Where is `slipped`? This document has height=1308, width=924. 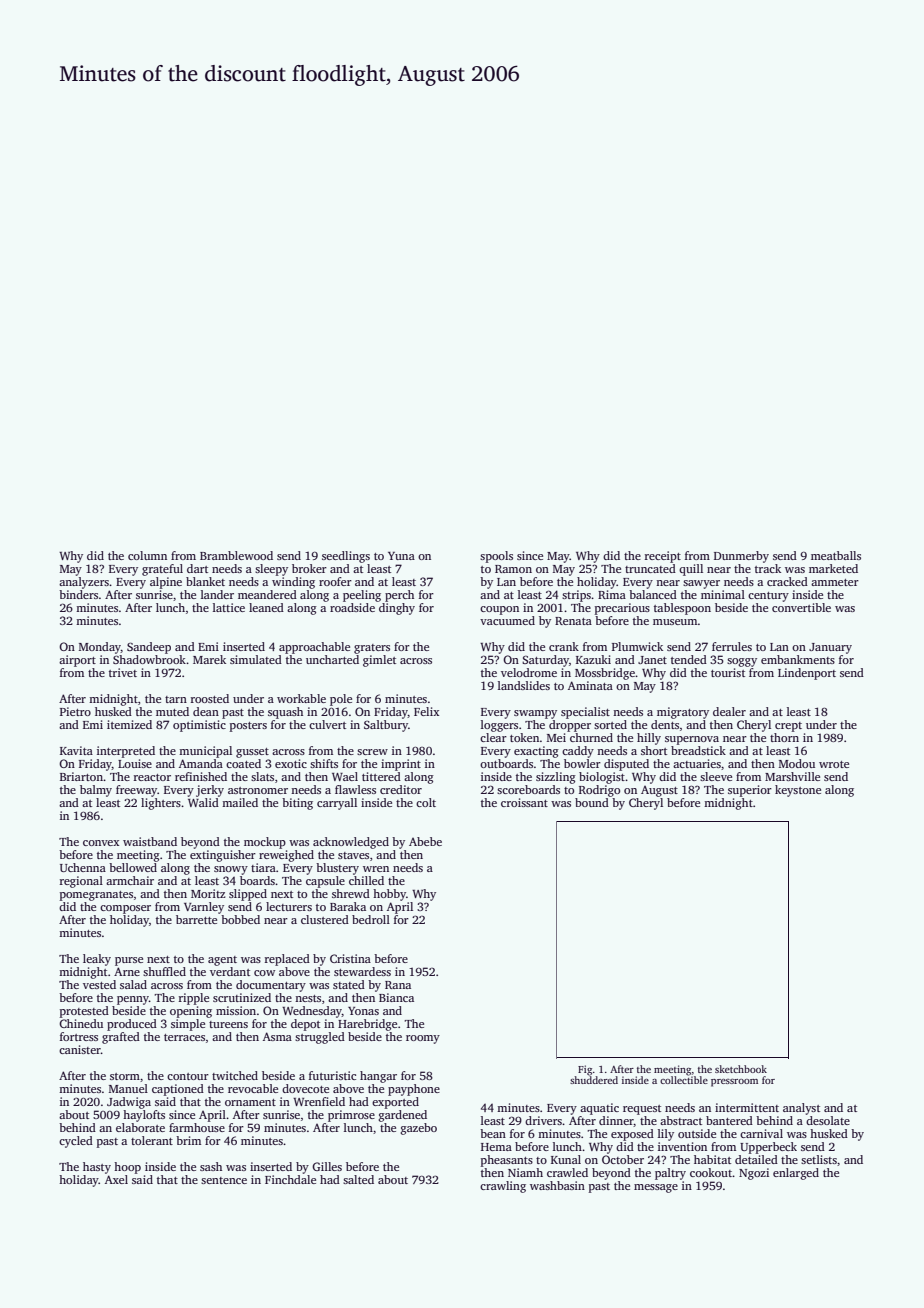 slipped is located at coordinates (248, 895).
